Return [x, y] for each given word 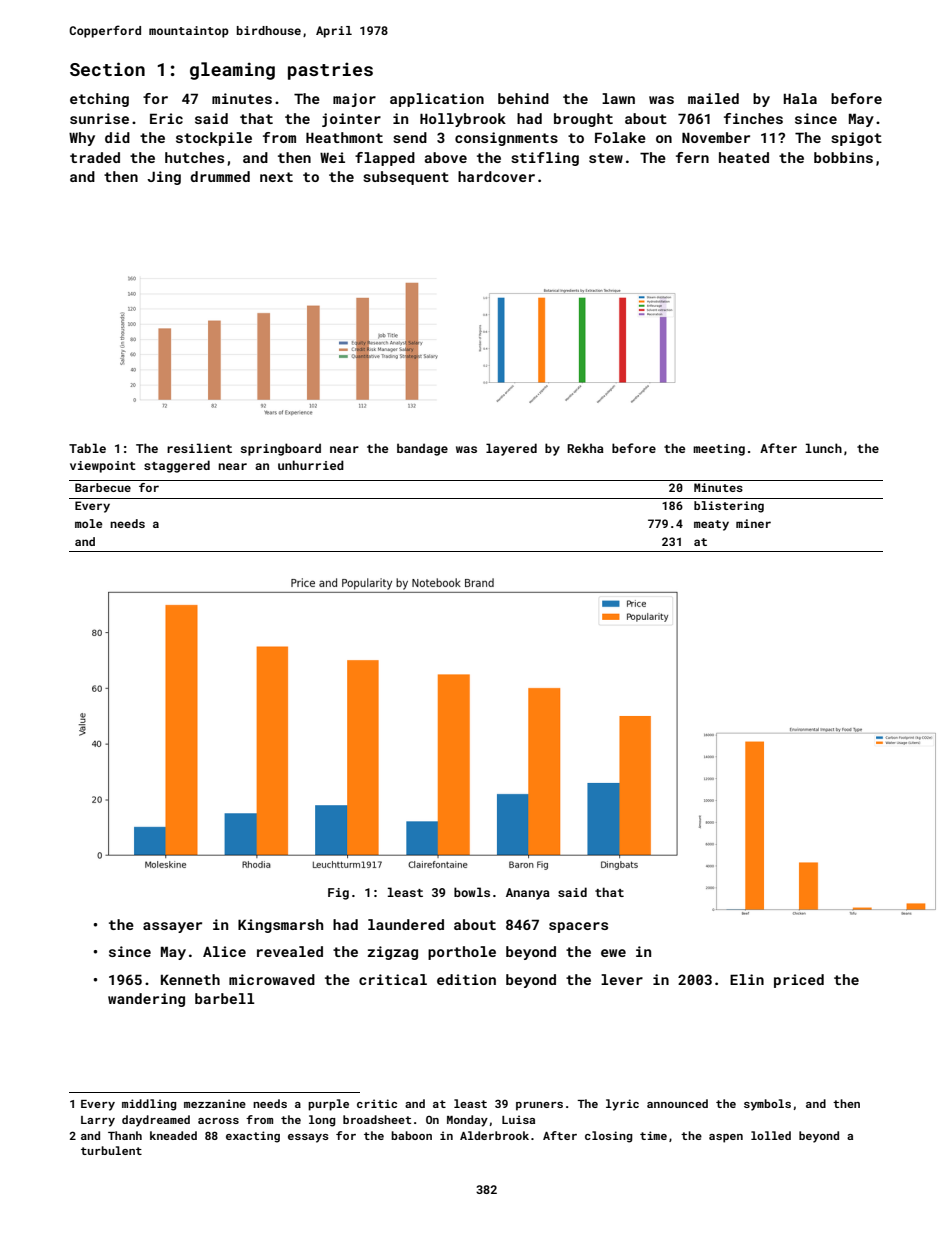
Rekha [585, 448]
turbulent [111, 1150]
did [117, 137]
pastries [330, 71]
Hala [800, 98]
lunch [824, 448]
